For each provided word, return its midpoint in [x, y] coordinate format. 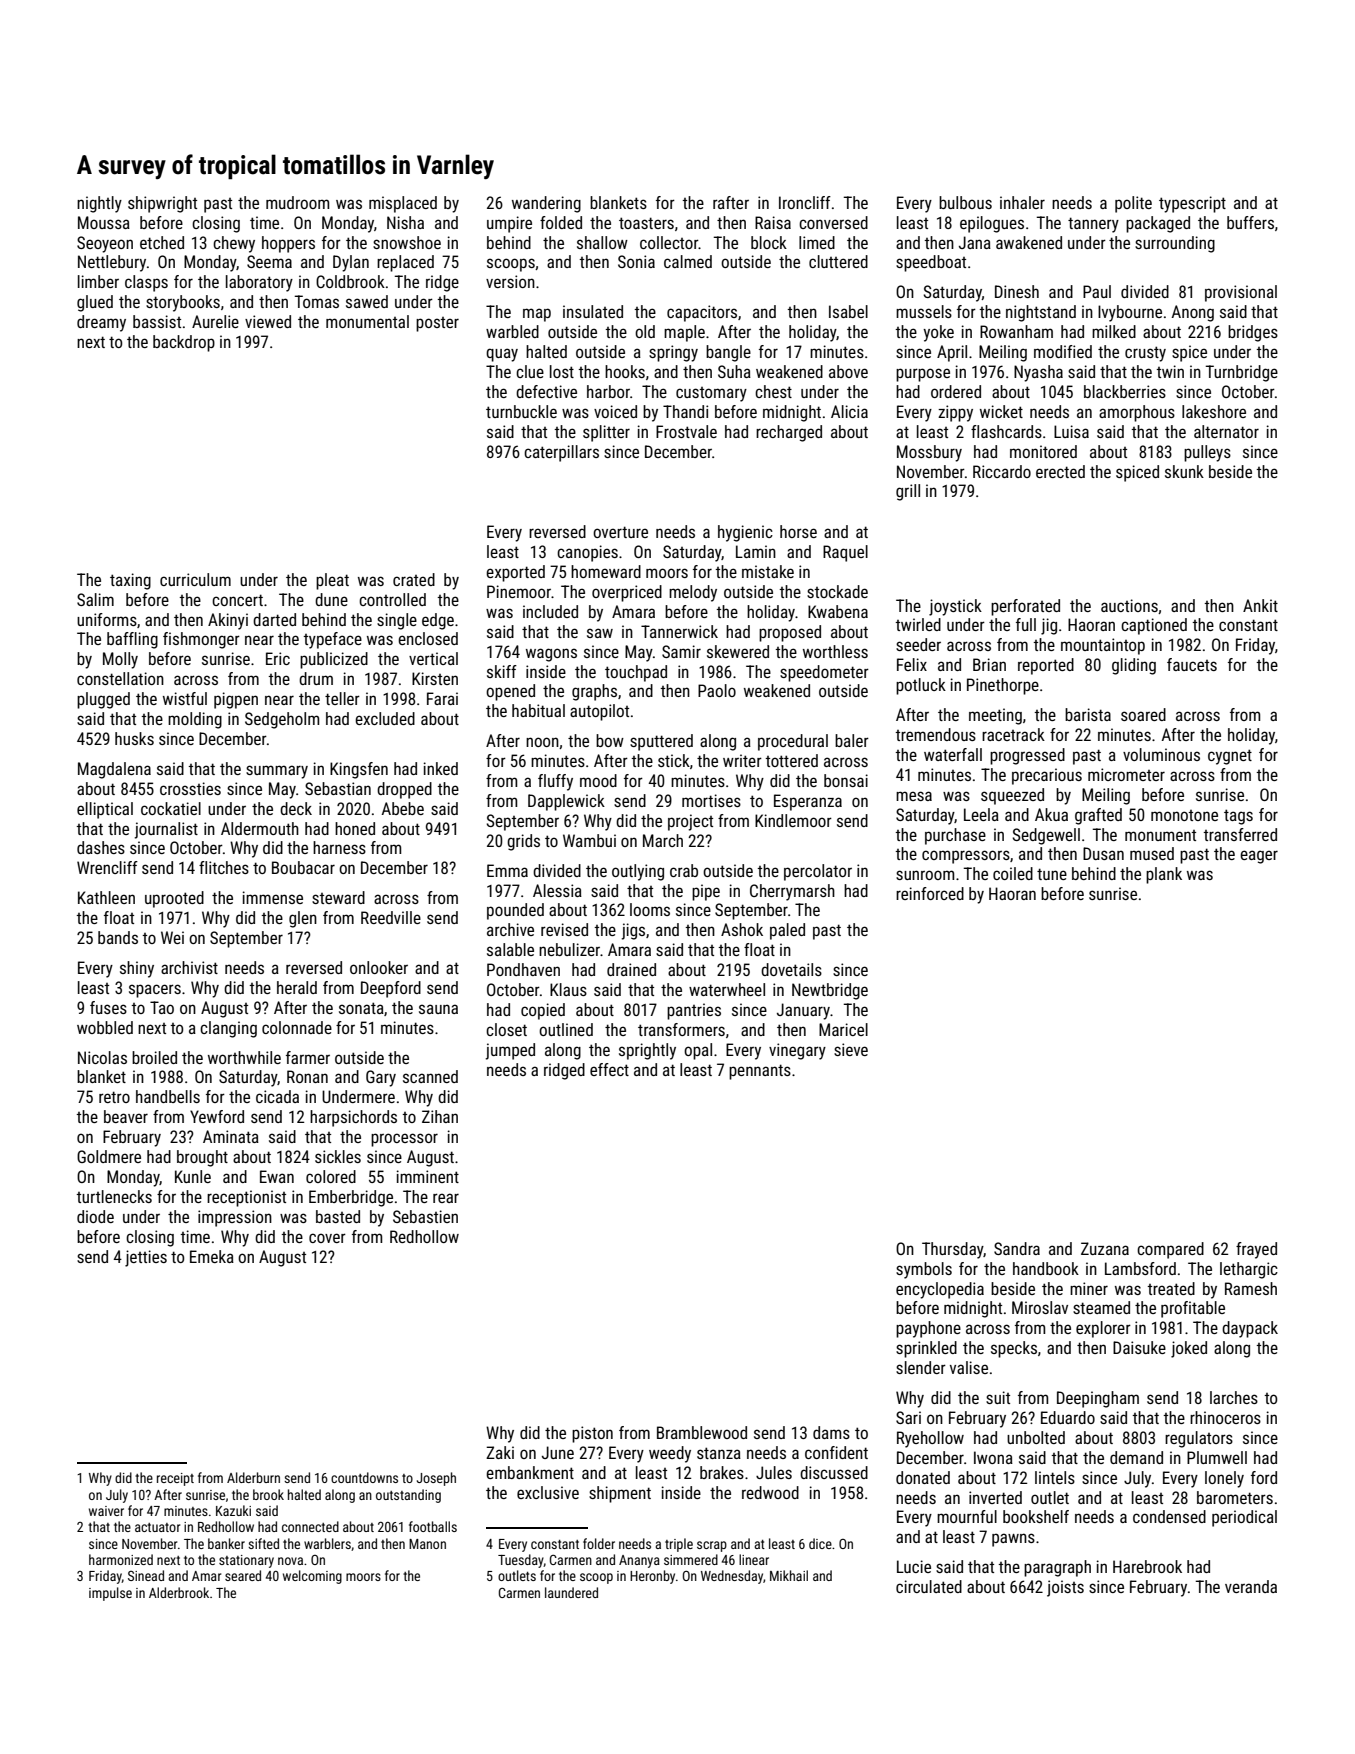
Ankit [1260, 605]
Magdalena [114, 770]
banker [226, 1543]
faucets [1192, 664]
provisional [1241, 293]
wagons [551, 655]
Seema [269, 261]
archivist [189, 967]
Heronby [652, 1577]
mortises [711, 800]
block [769, 242]
